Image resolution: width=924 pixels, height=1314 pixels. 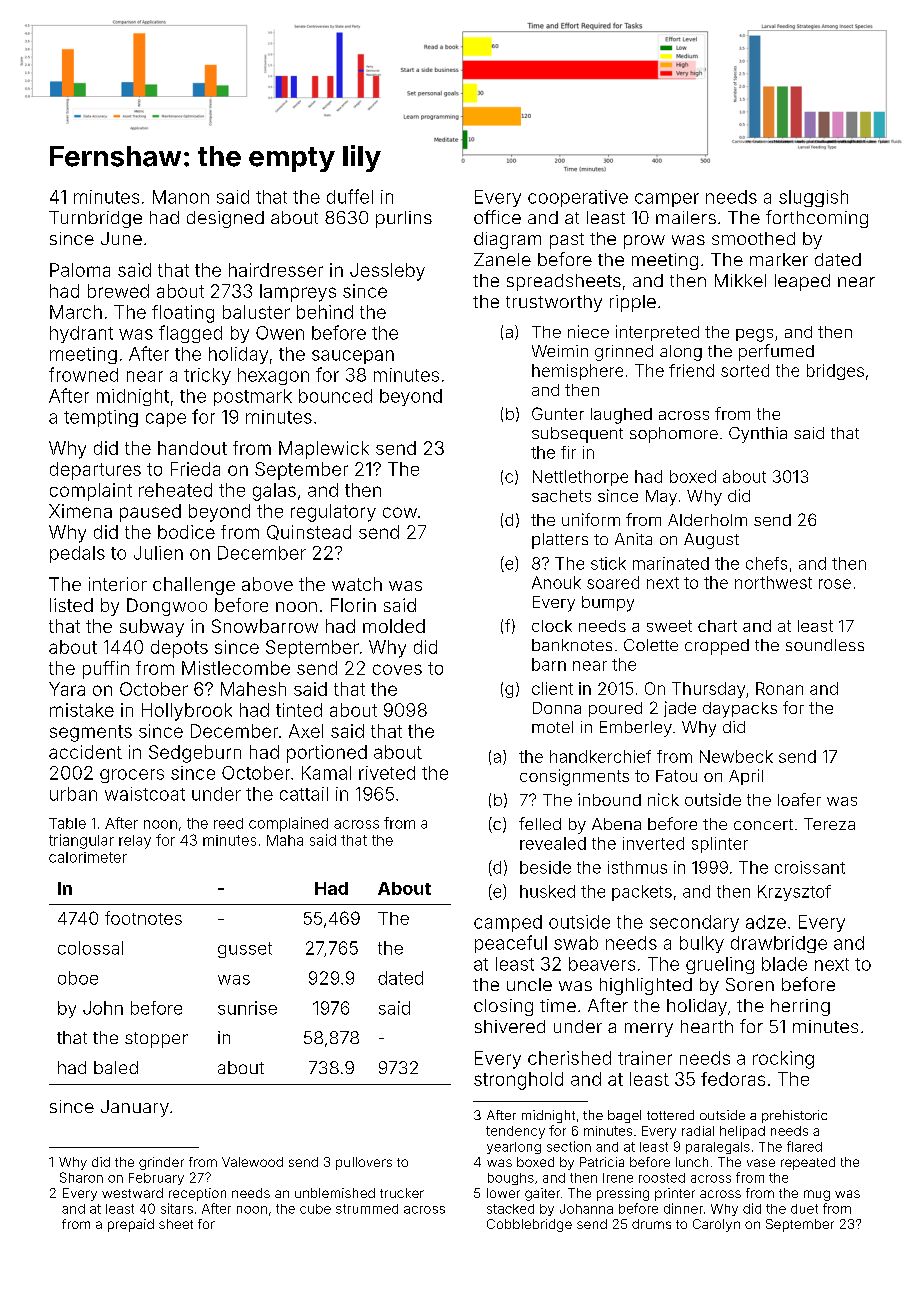 What do you see at coordinates (799, 799) in the document?
I see `loafer` at bounding box center [799, 799].
